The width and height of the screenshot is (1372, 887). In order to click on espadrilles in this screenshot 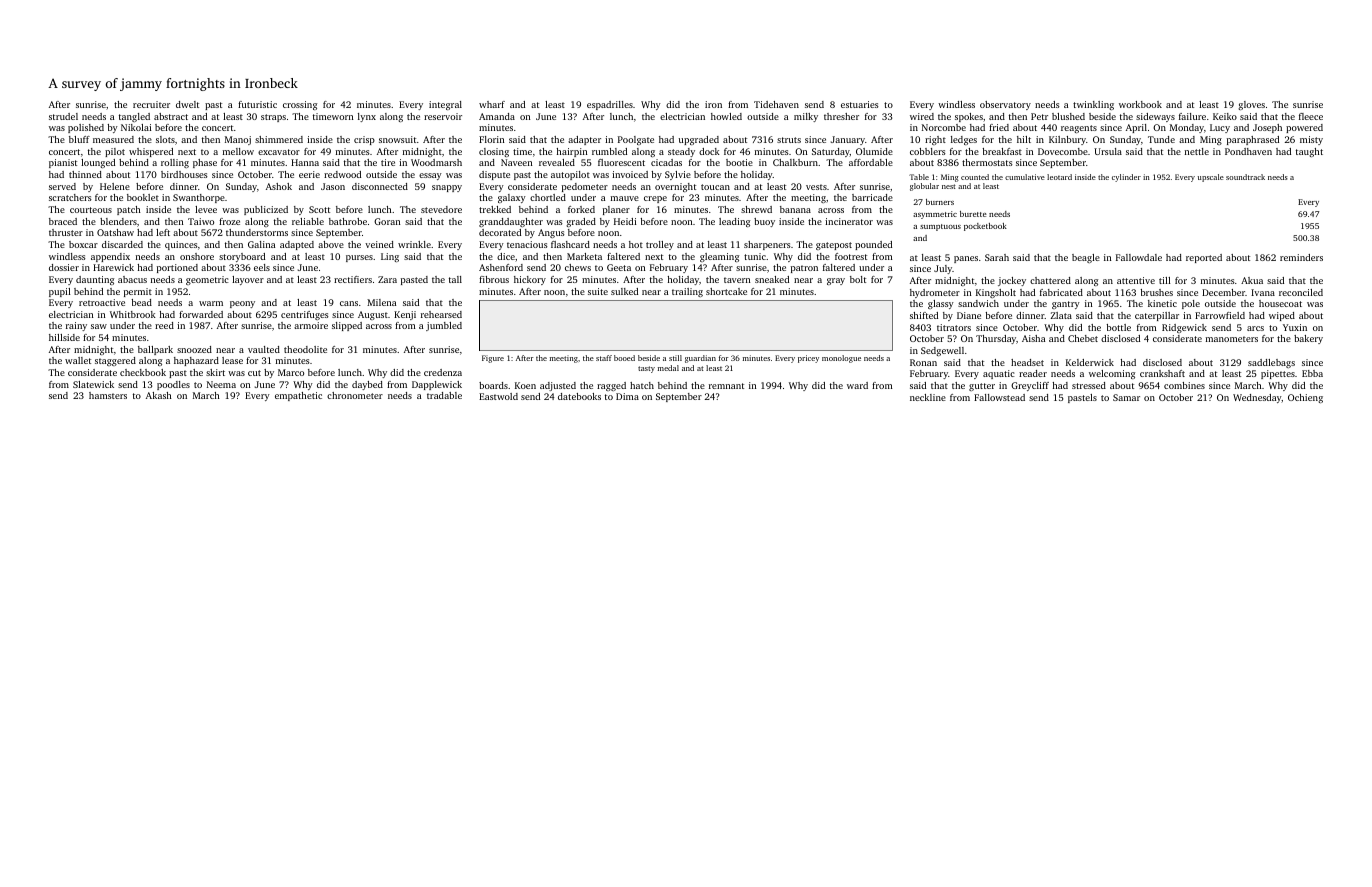, I will do `click(610, 105)`.
